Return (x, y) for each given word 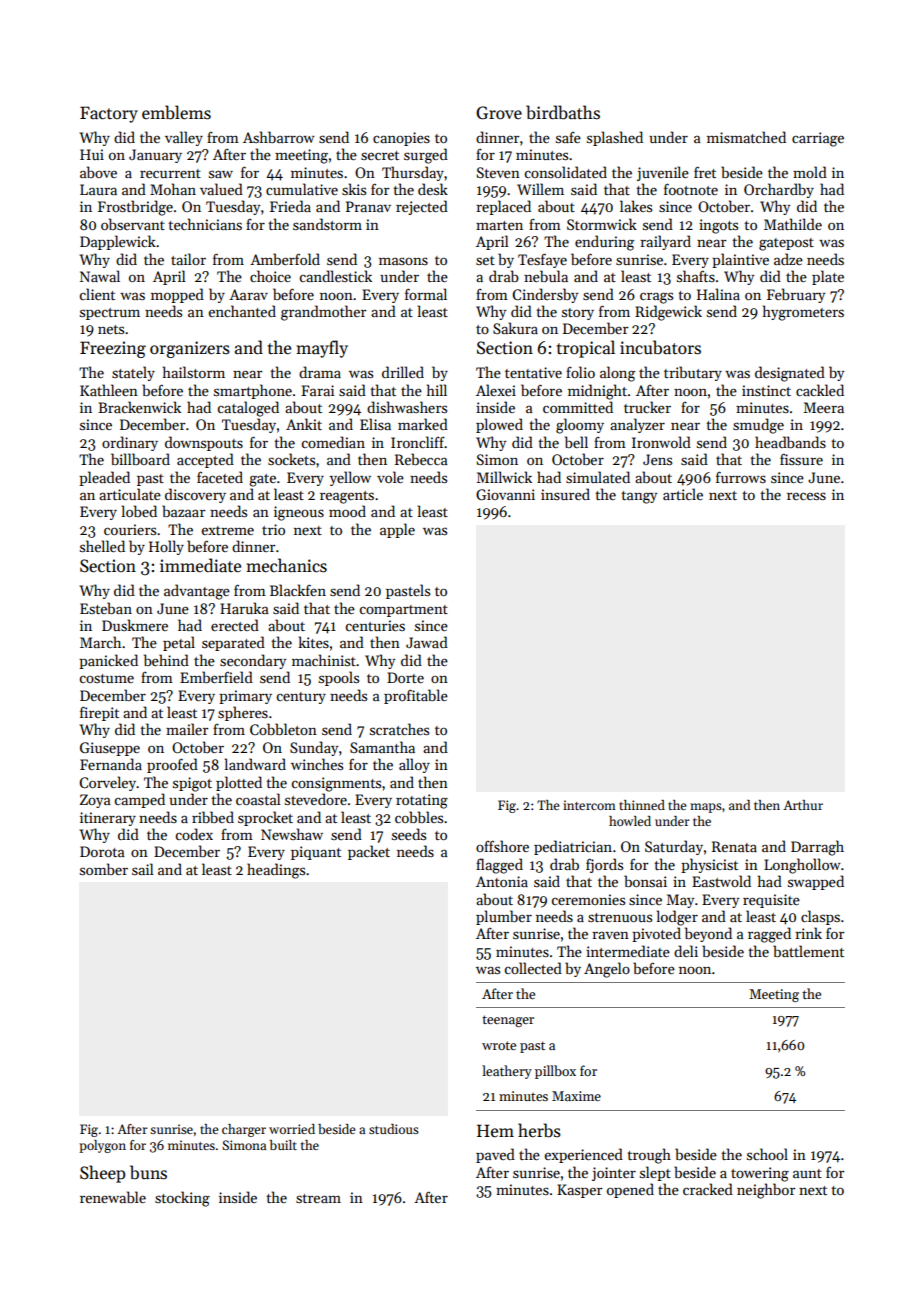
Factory (109, 114)
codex (194, 834)
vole (390, 477)
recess (806, 496)
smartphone (253, 391)
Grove (499, 113)
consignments (336, 784)
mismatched (746, 137)
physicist (709, 865)
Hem (495, 1131)
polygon (102, 1146)
